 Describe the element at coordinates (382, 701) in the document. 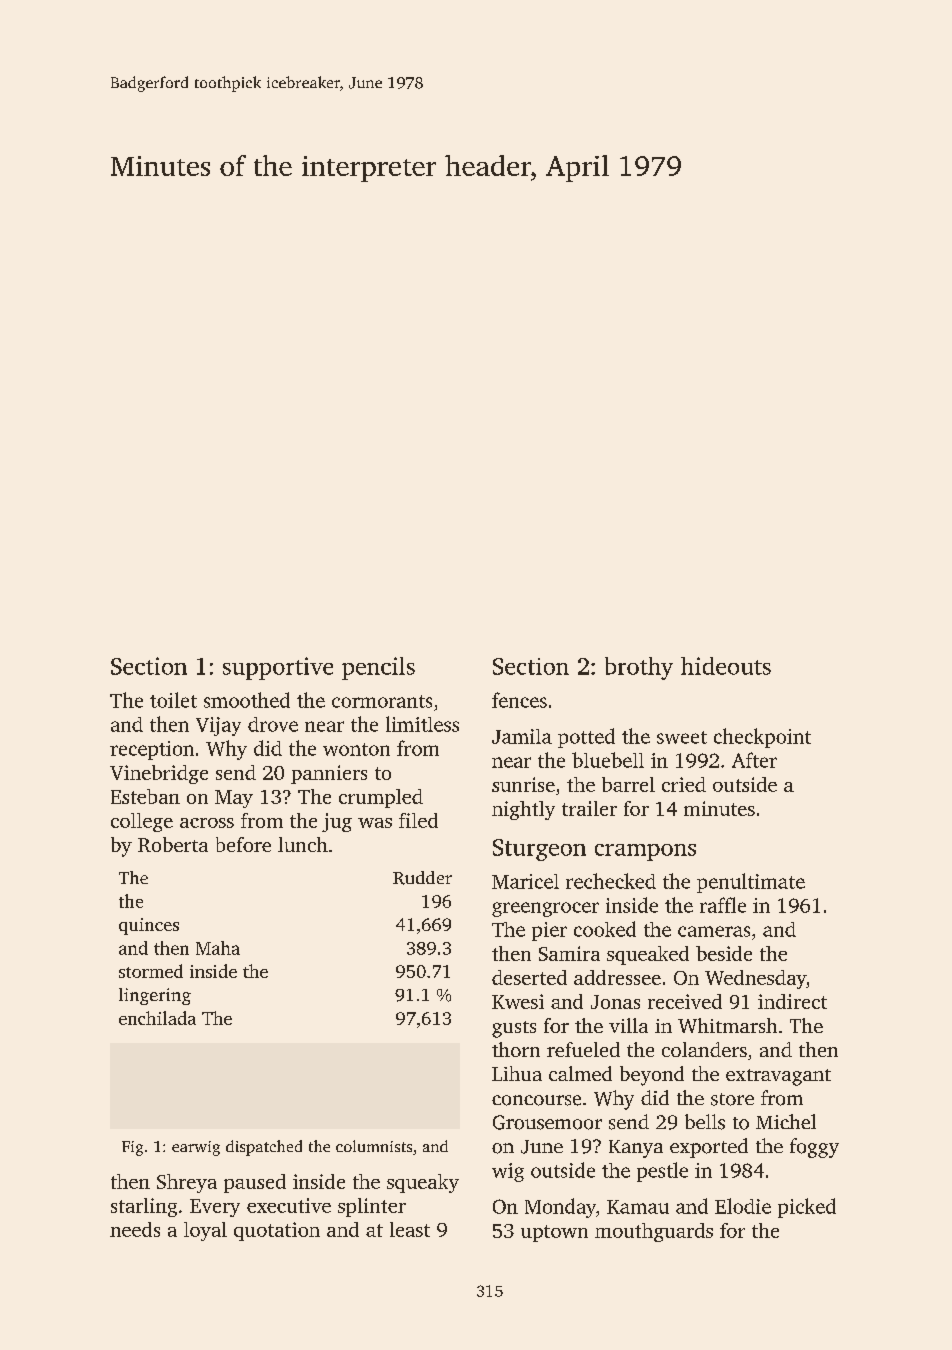

I see `cormorants` at that location.
